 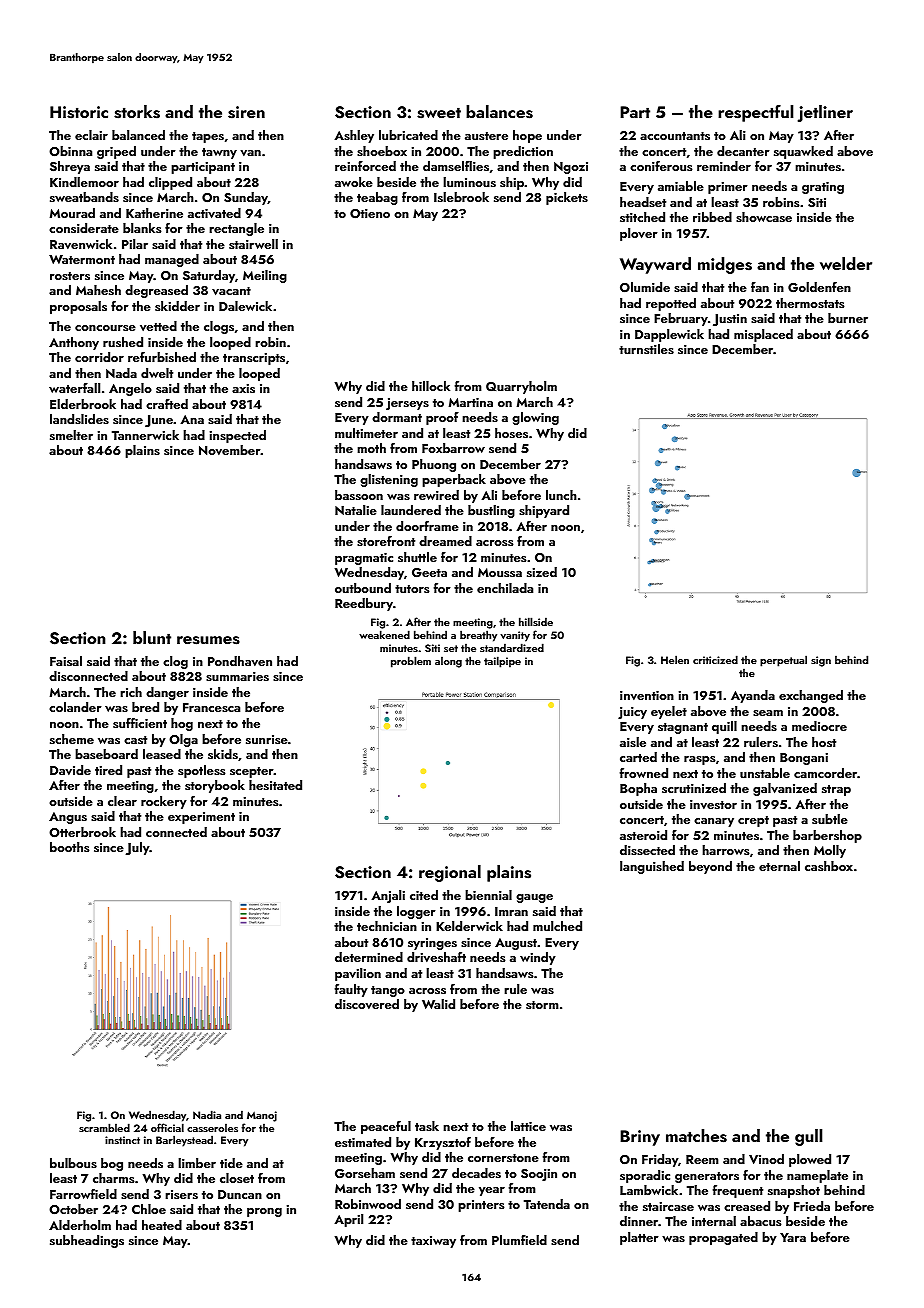 I want to click on Plumfield, so click(x=519, y=1240).
